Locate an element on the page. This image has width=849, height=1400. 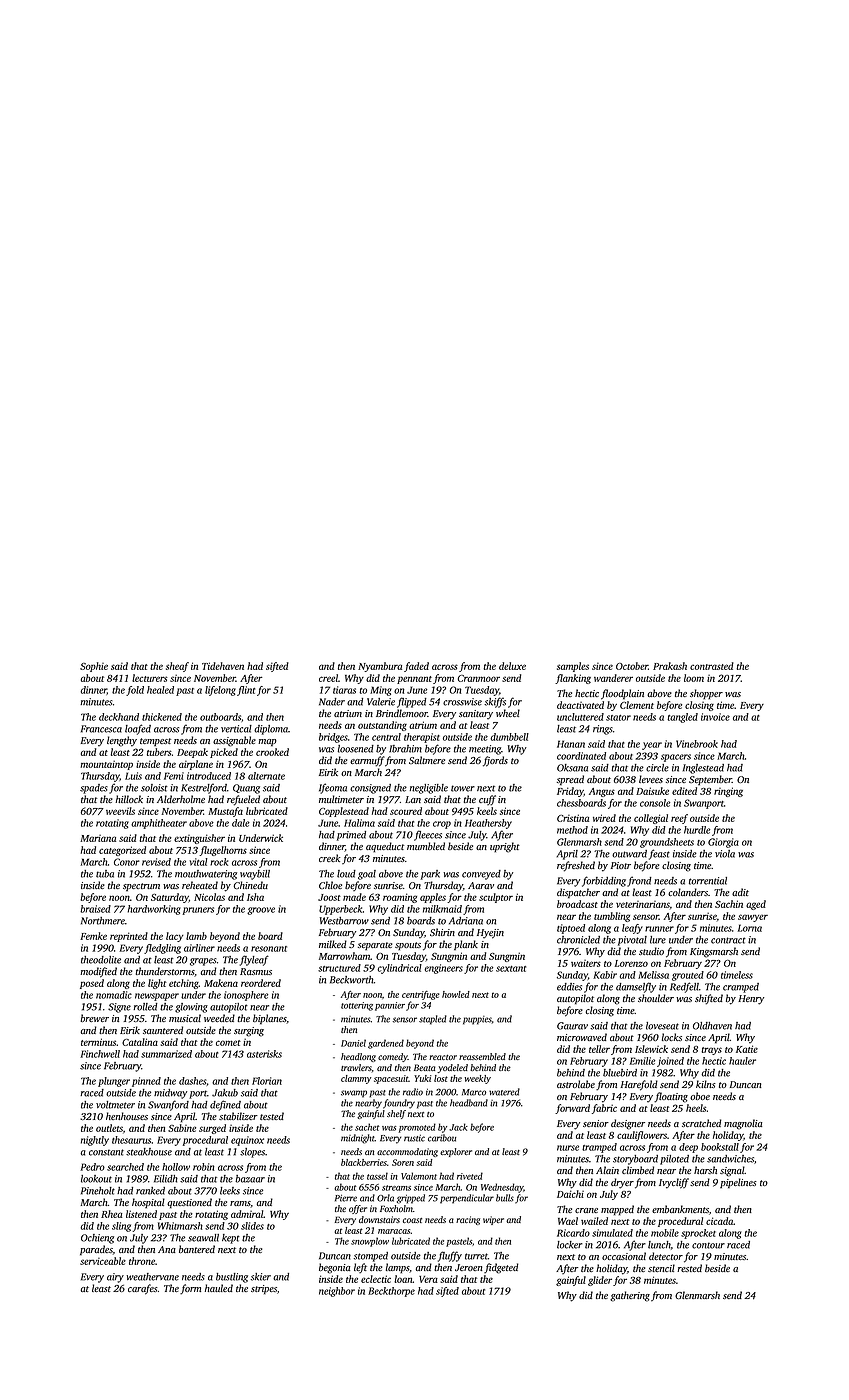
newspaper is located at coordinates (157, 997).
